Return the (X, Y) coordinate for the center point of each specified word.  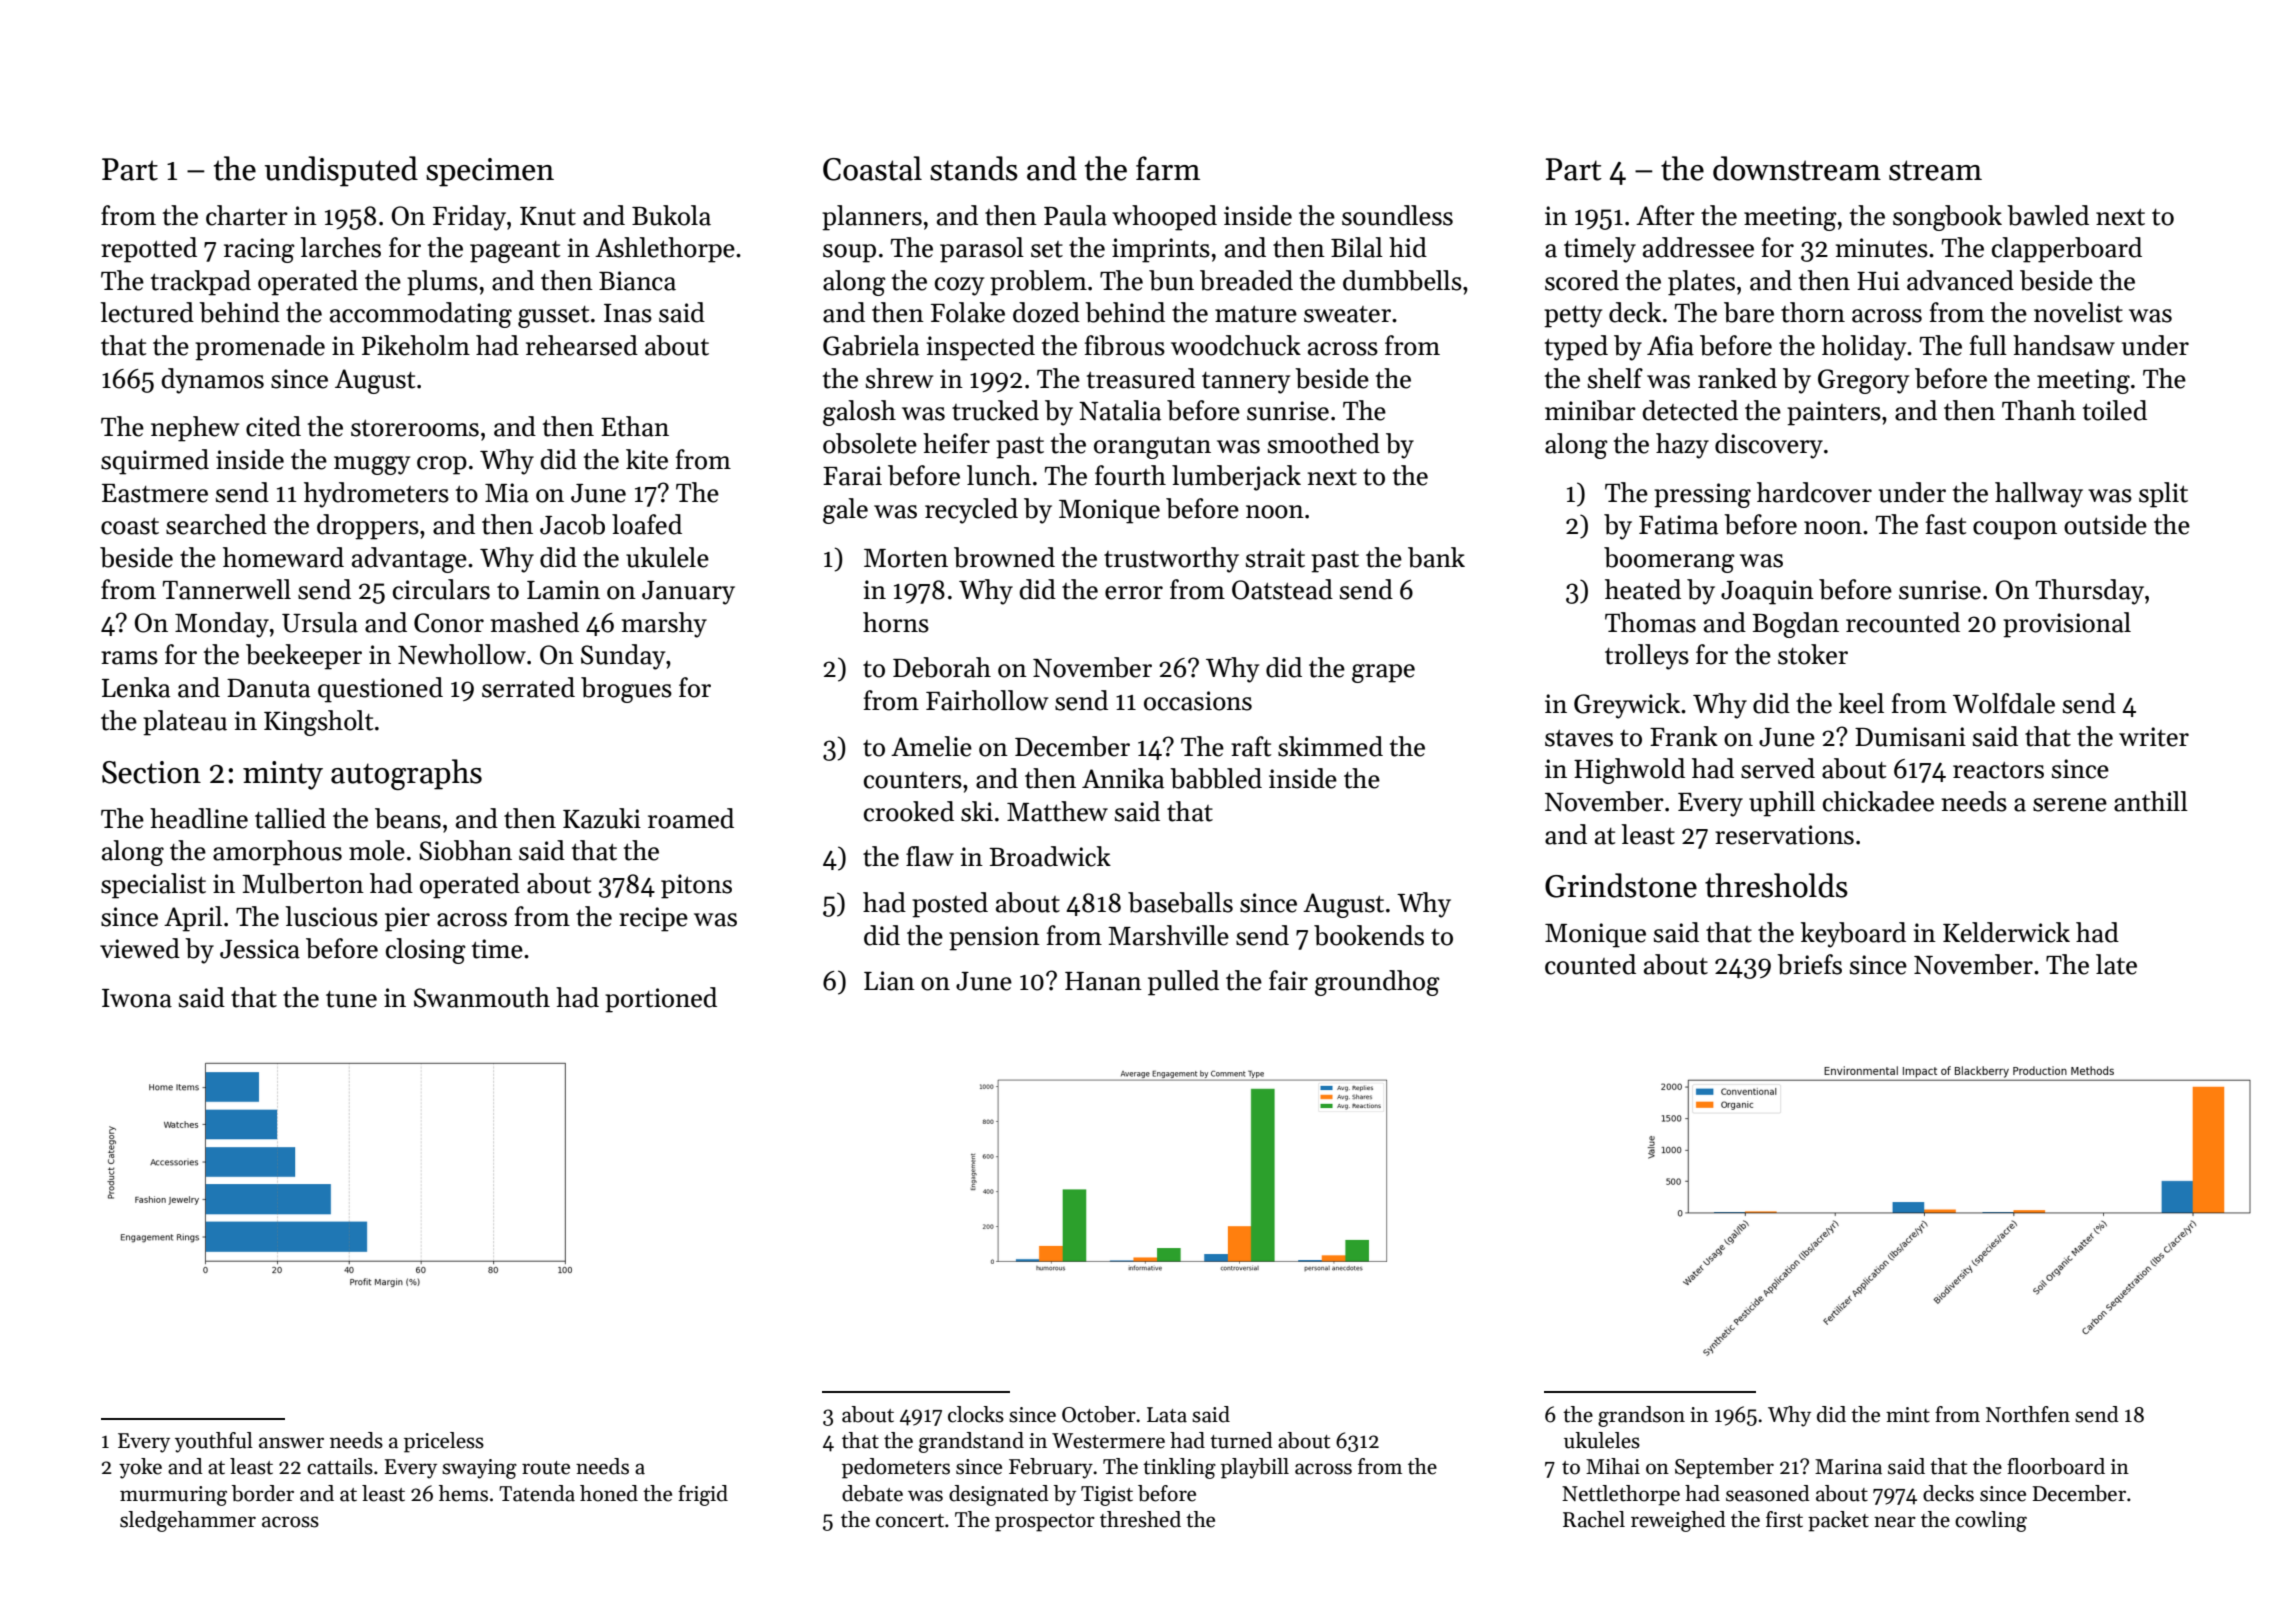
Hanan (1103, 981)
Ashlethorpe (665, 250)
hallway (2039, 495)
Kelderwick (2006, 932)
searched (216, 524)
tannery (1246, 383)
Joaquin (1767, 592)
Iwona (137, 998)
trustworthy (1171, 560)
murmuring (173, 1496)
